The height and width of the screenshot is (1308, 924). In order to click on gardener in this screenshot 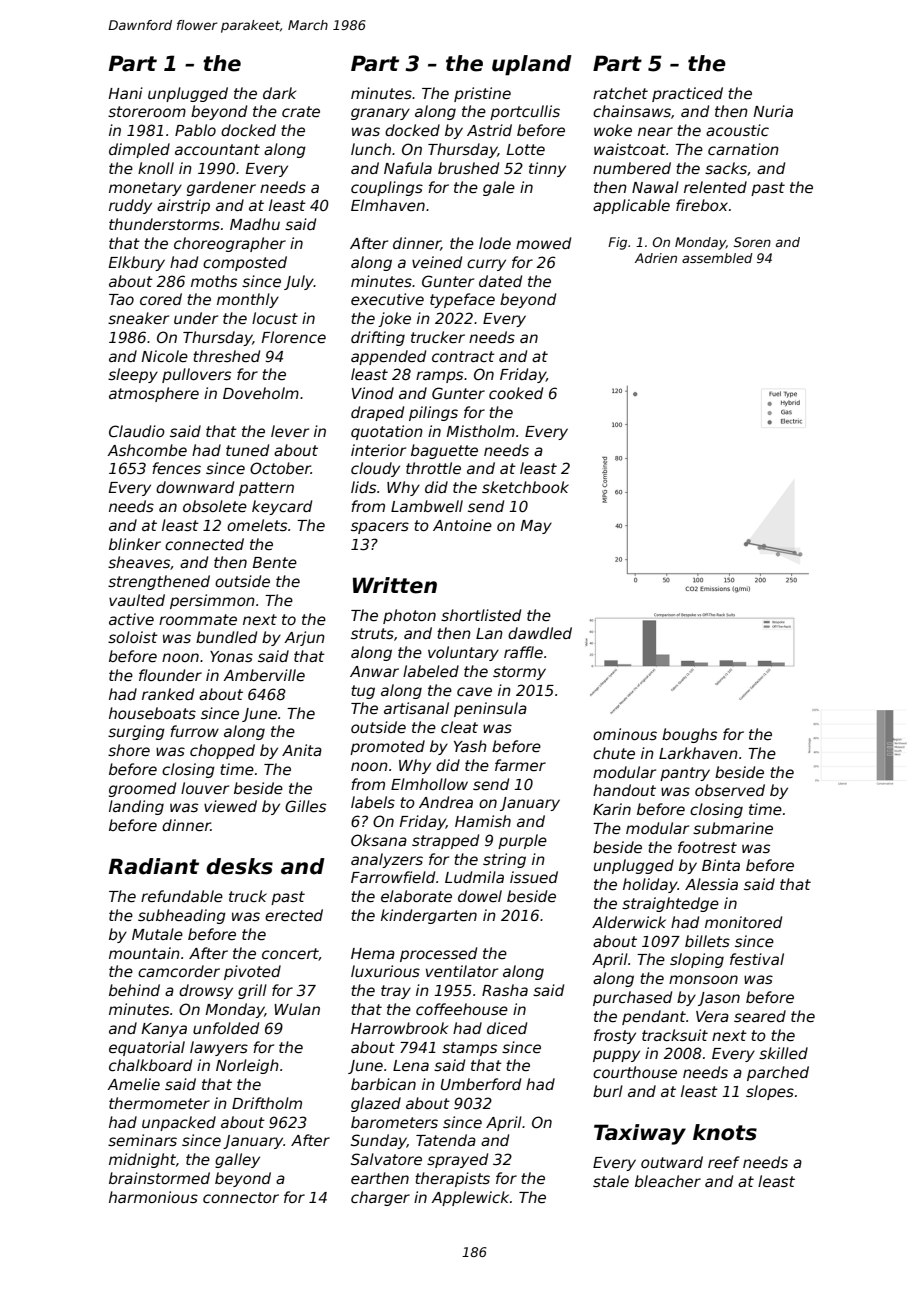, I will do `click(221, 188)`.
